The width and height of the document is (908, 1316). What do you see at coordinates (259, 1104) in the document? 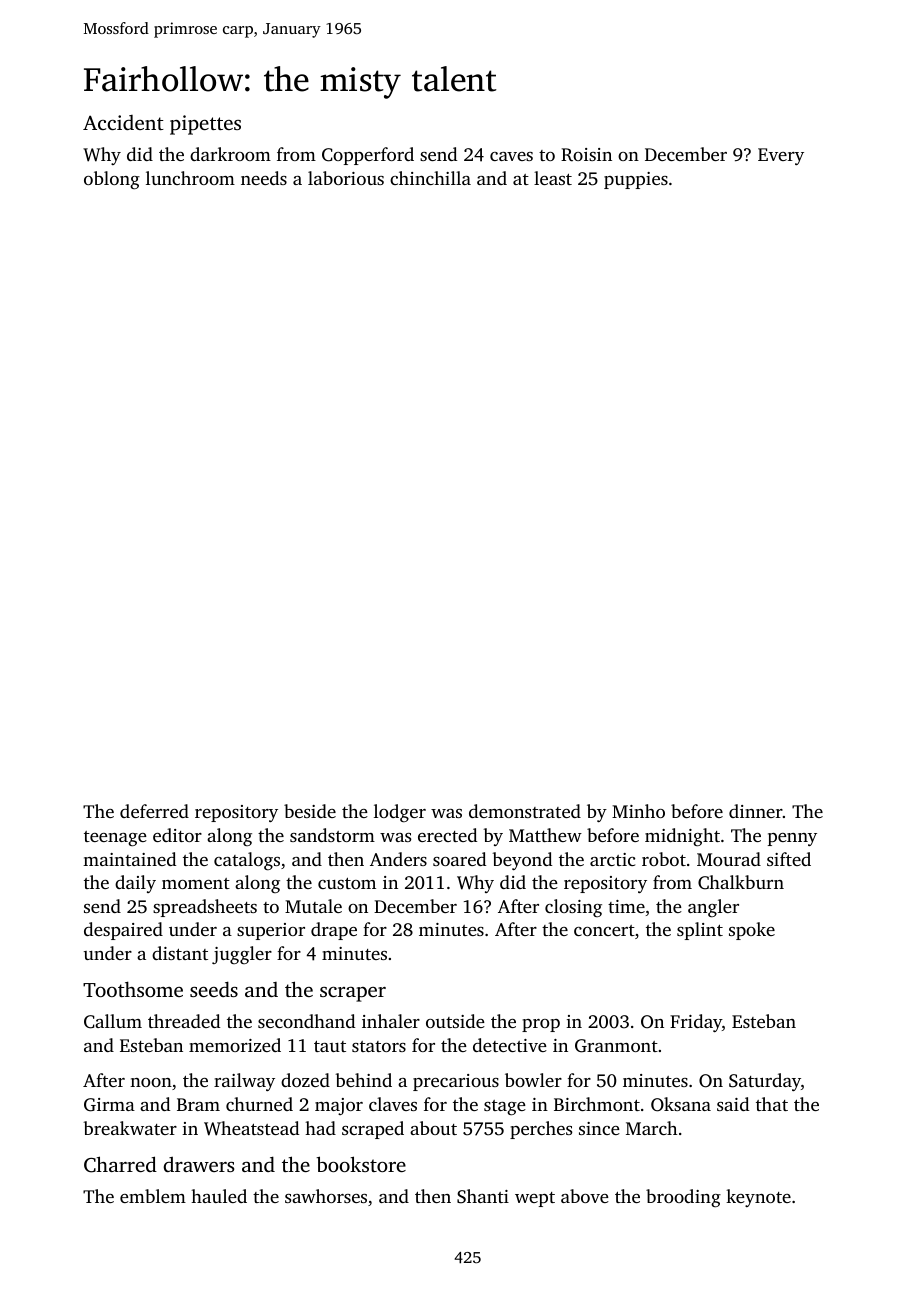
I see `churned` at bounding box center [259, 1104].
